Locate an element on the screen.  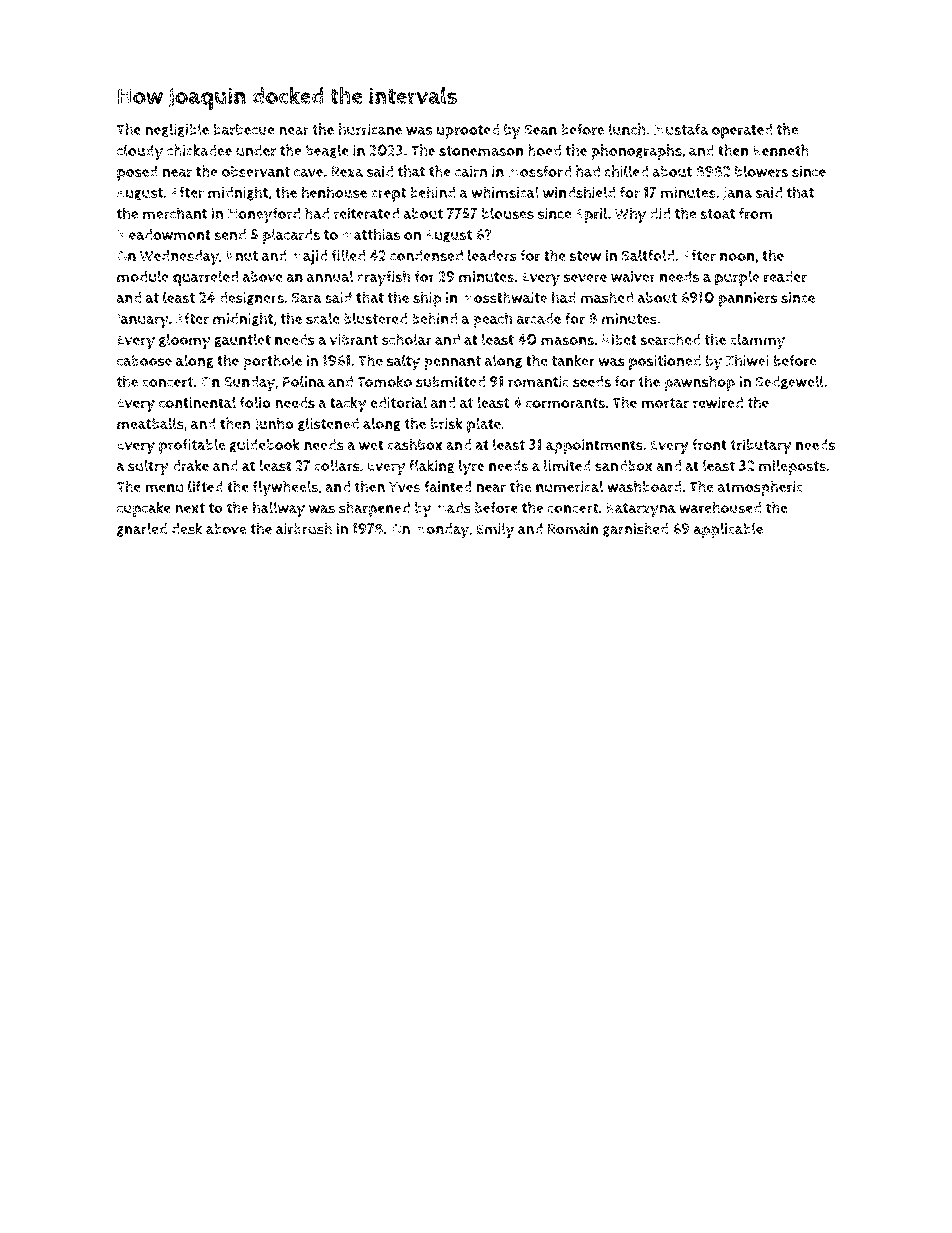
continental is located at coordinates (197, 402).
